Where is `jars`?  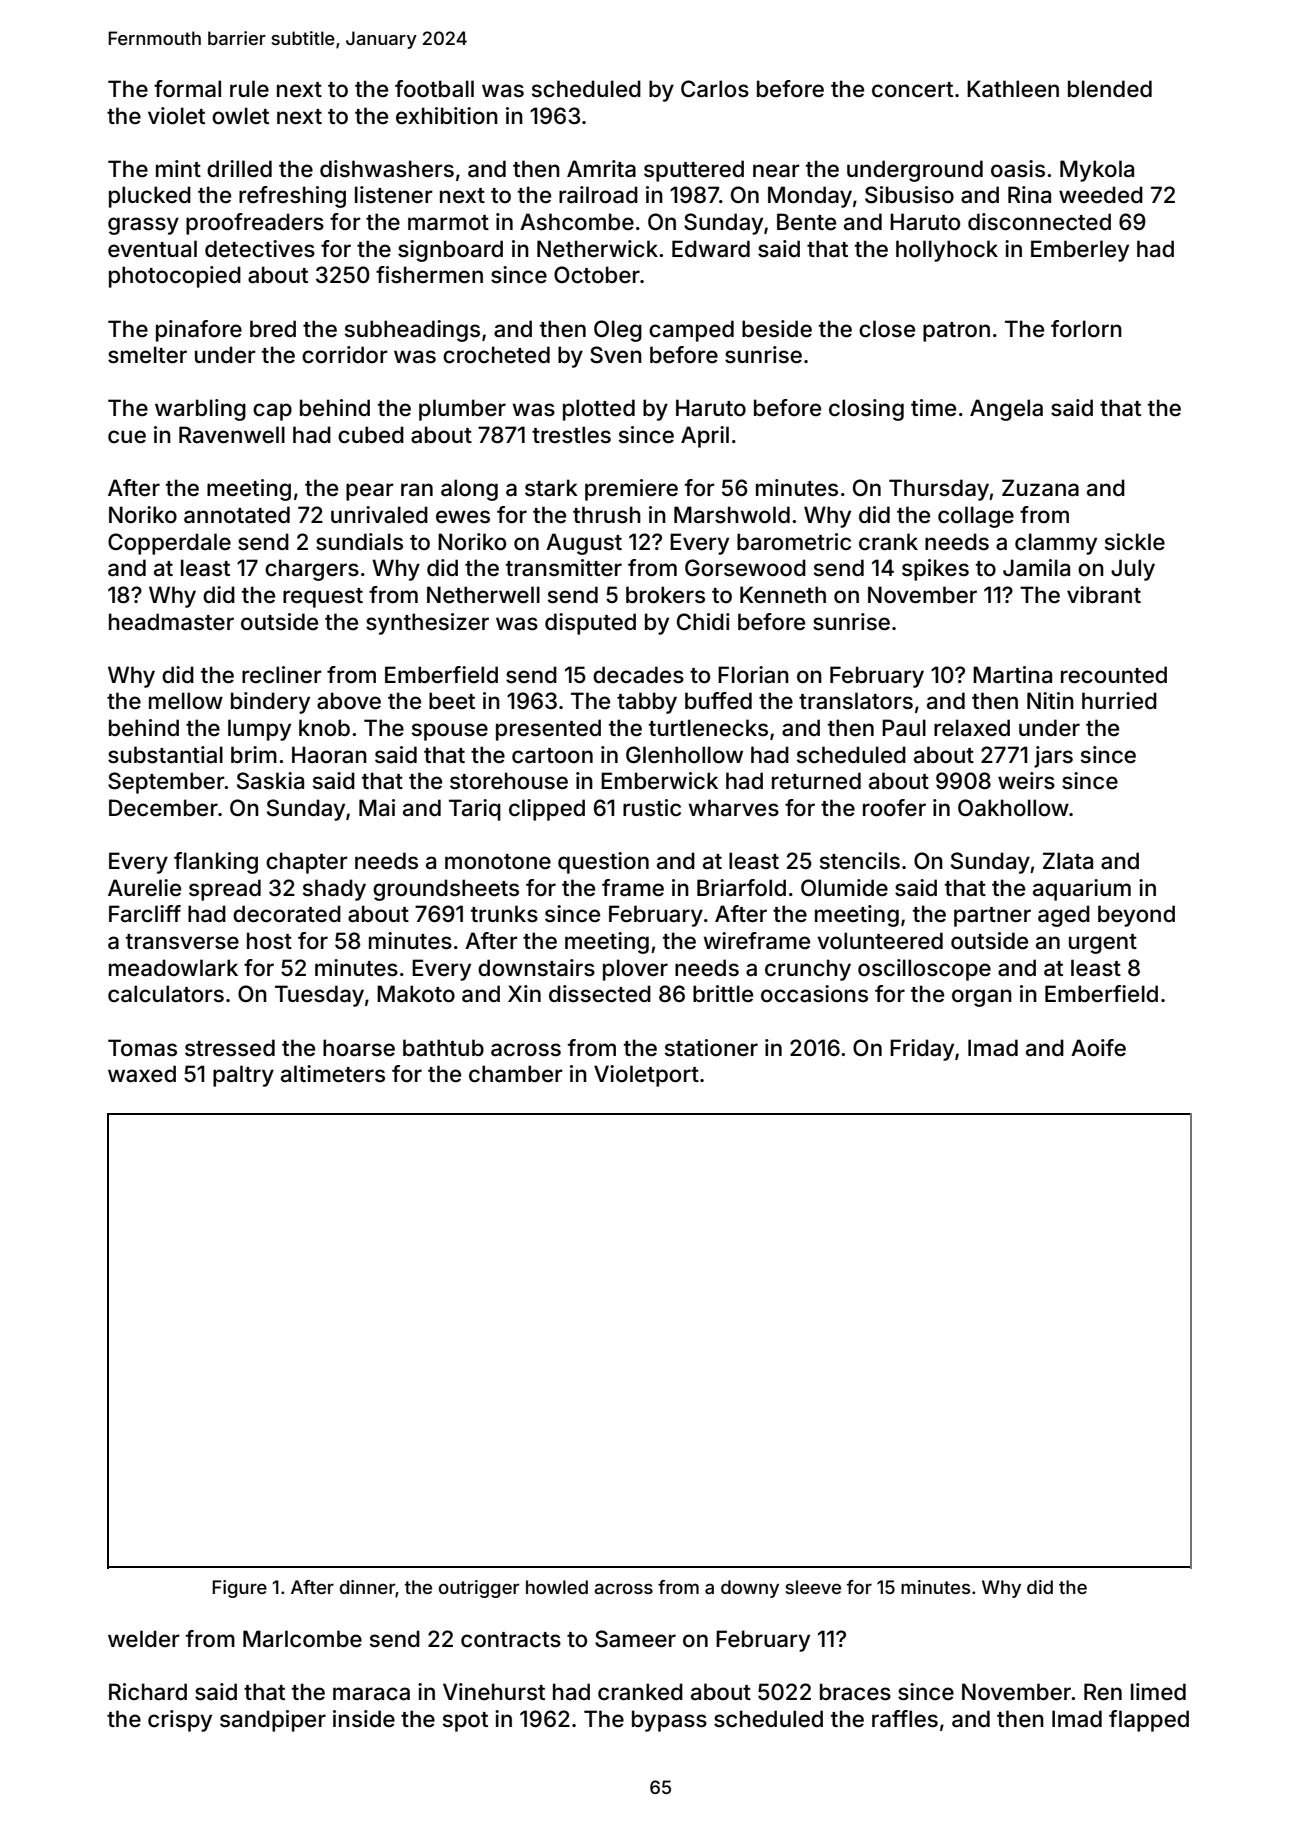 jars is located at coordinates (1053, 757).
